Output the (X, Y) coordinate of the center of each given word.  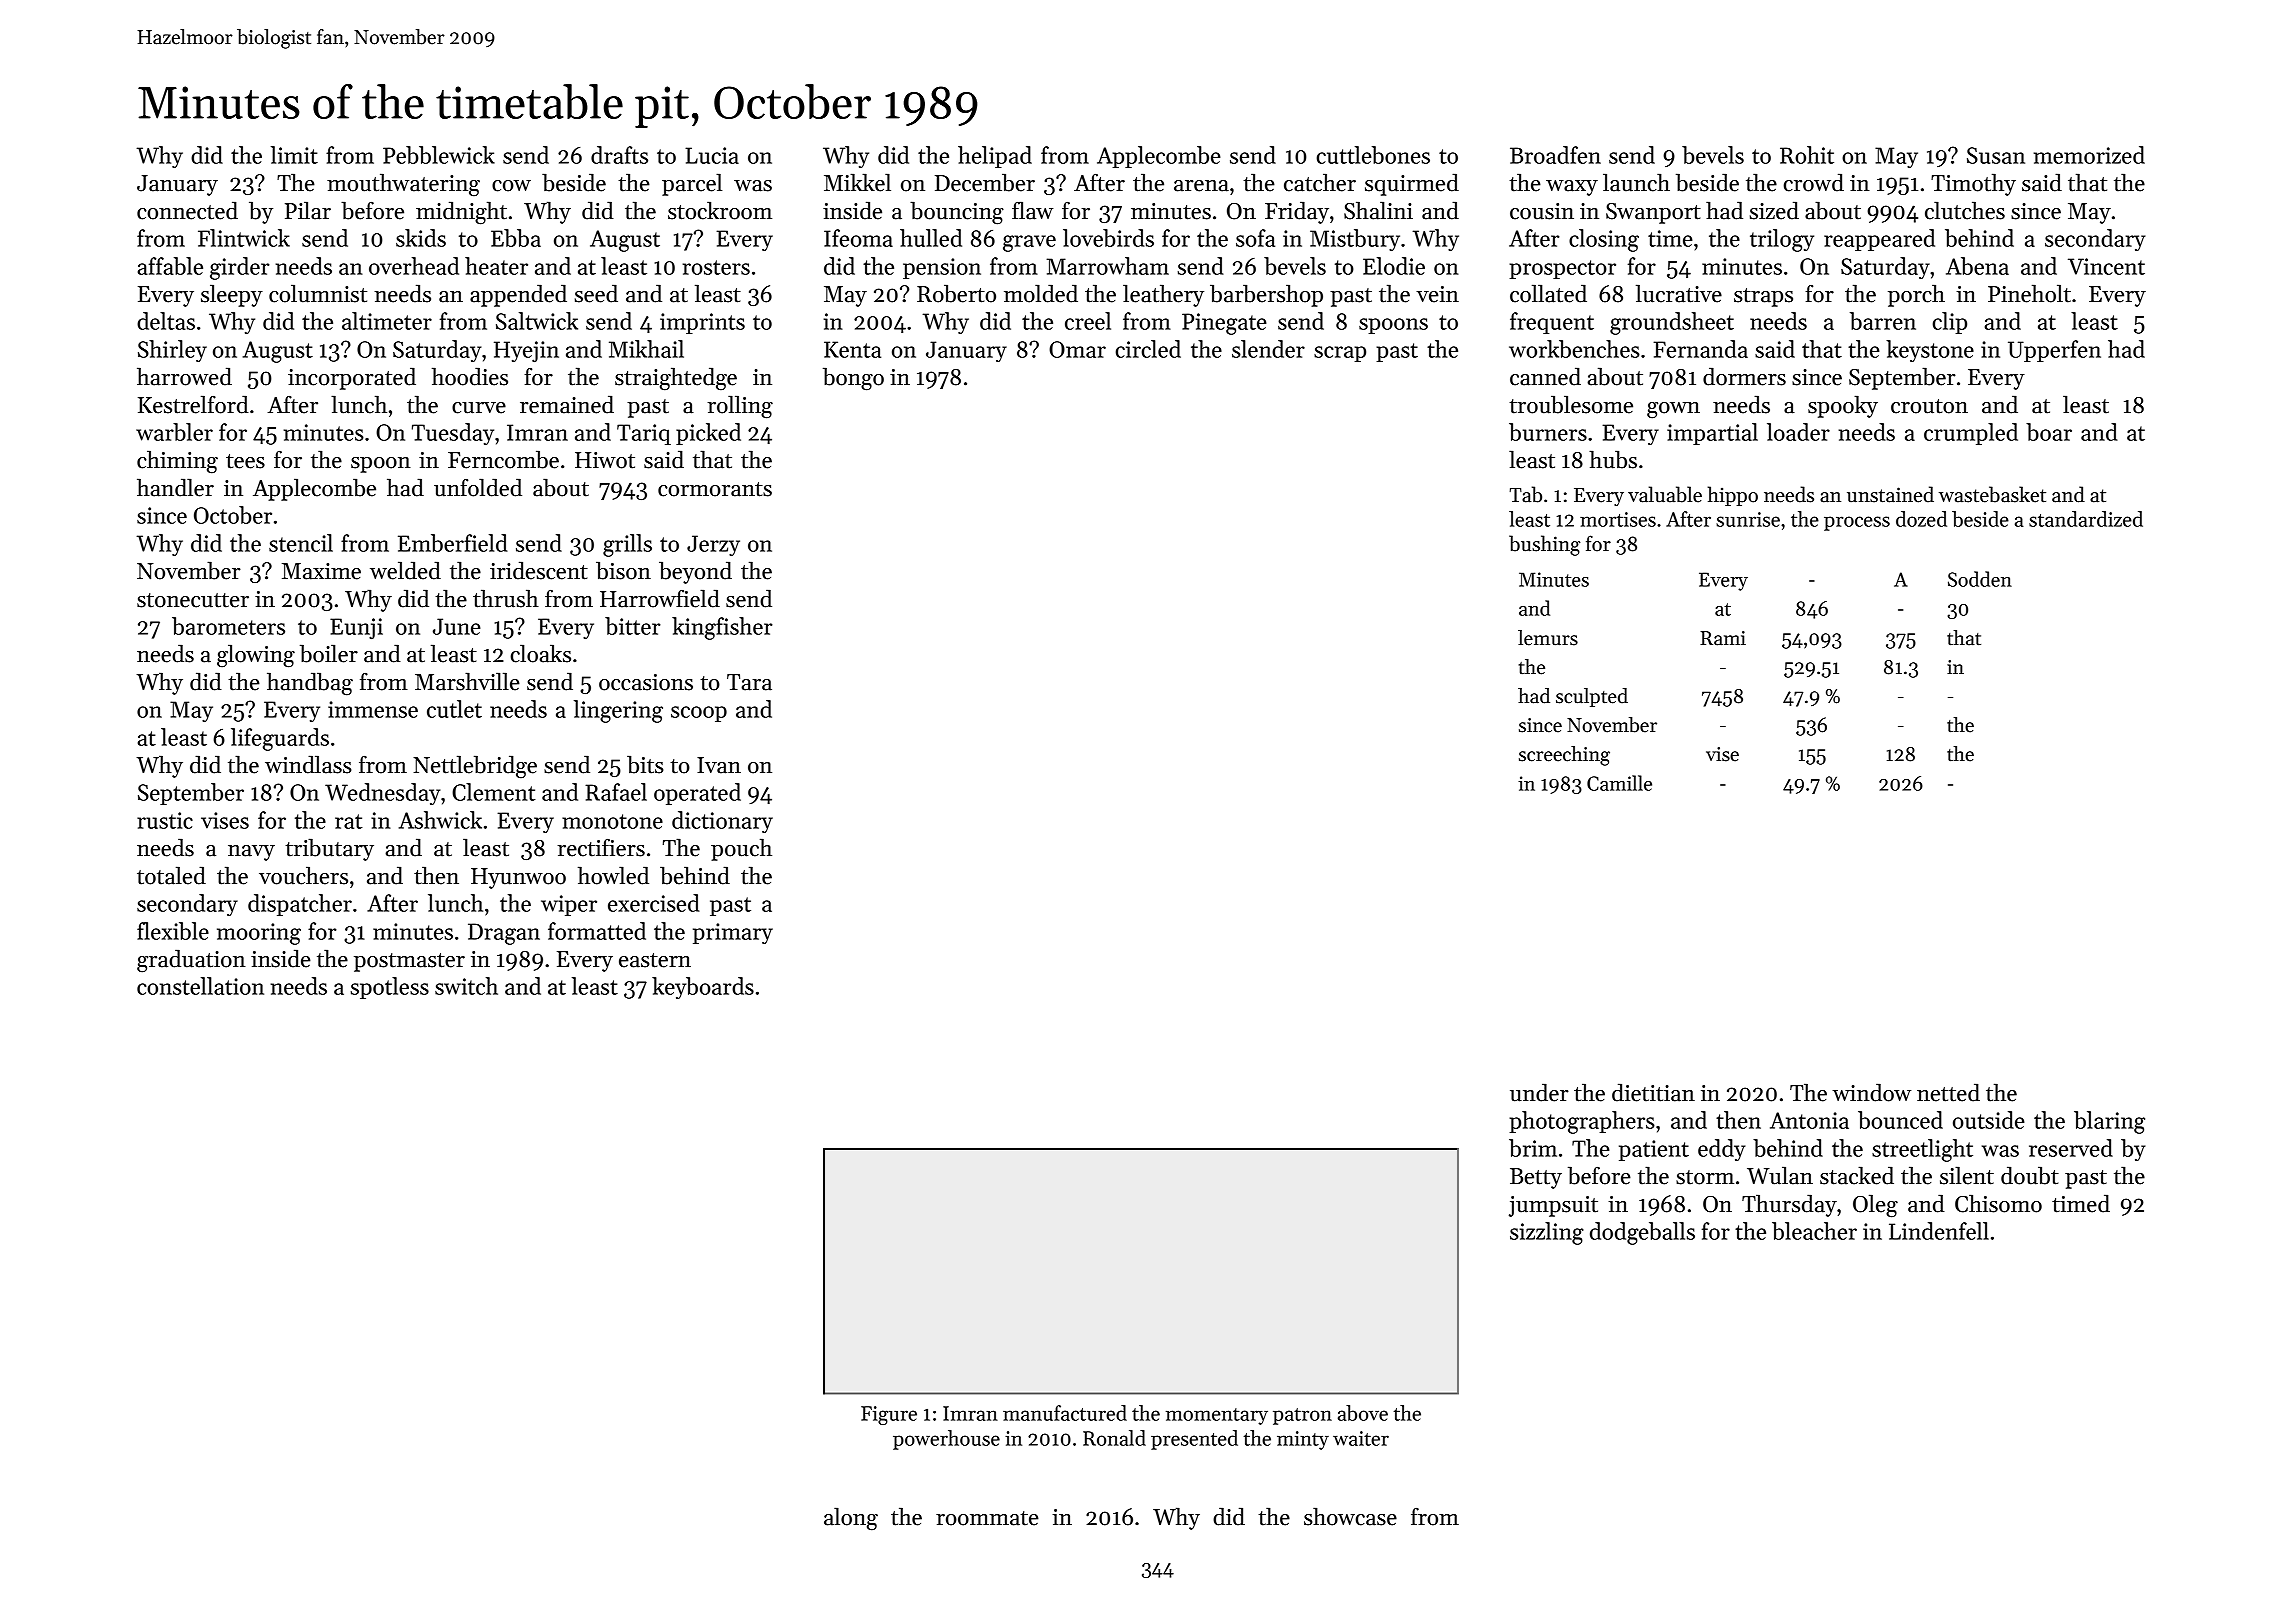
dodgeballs (1642, 1233)
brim (1533, 1148)
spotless (390, 988)
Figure (889, 1415)
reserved (2071, 1148)
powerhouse (946, 1440)
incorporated (352, 378)
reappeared (1879, 240)
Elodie (1394, 266)
